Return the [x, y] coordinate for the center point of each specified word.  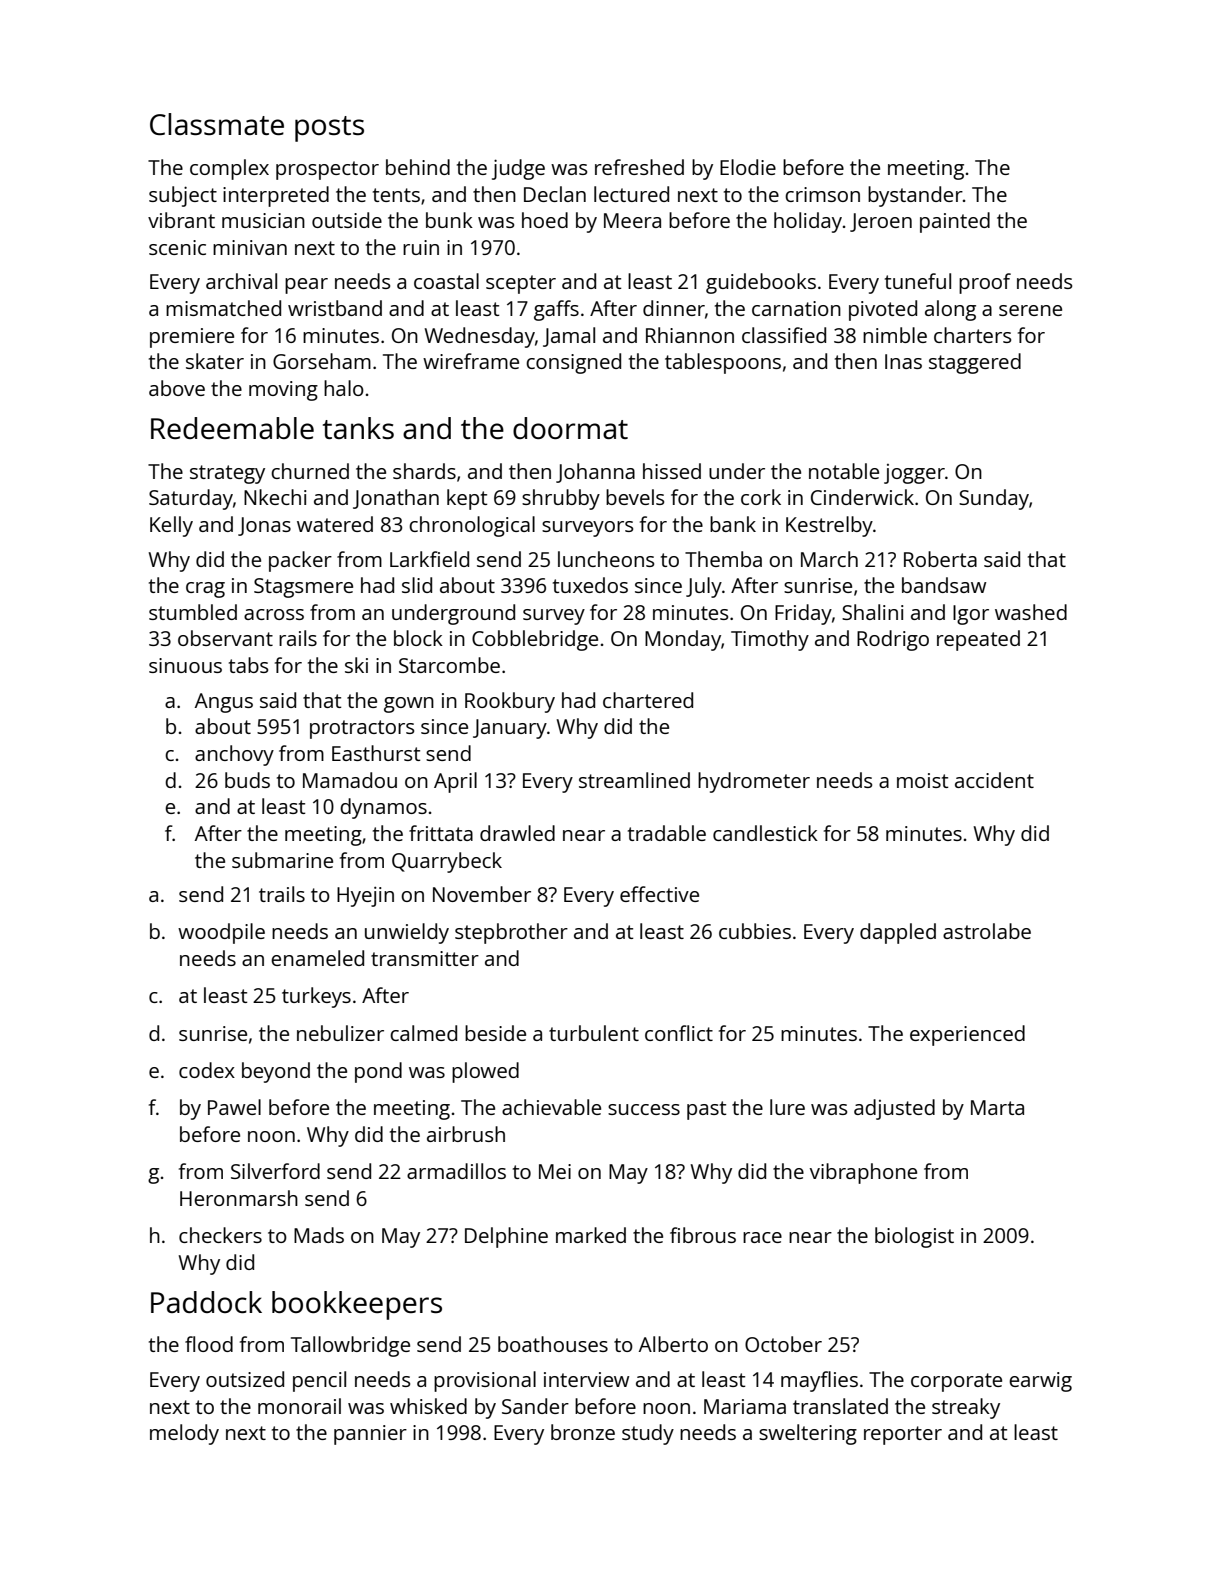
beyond [276, 1072]
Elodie [748, 167]
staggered [975, 363]
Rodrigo [893, 640]
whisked [428, 1406]
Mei [555, 1171]
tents [396, 195]
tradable [667, 833]
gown [409, 705]
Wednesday [480, 337]
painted [955, 222]
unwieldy [407, 933]
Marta [997, 1107]
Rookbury [510, 702]
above [177, 388]
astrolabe [987, 931]
